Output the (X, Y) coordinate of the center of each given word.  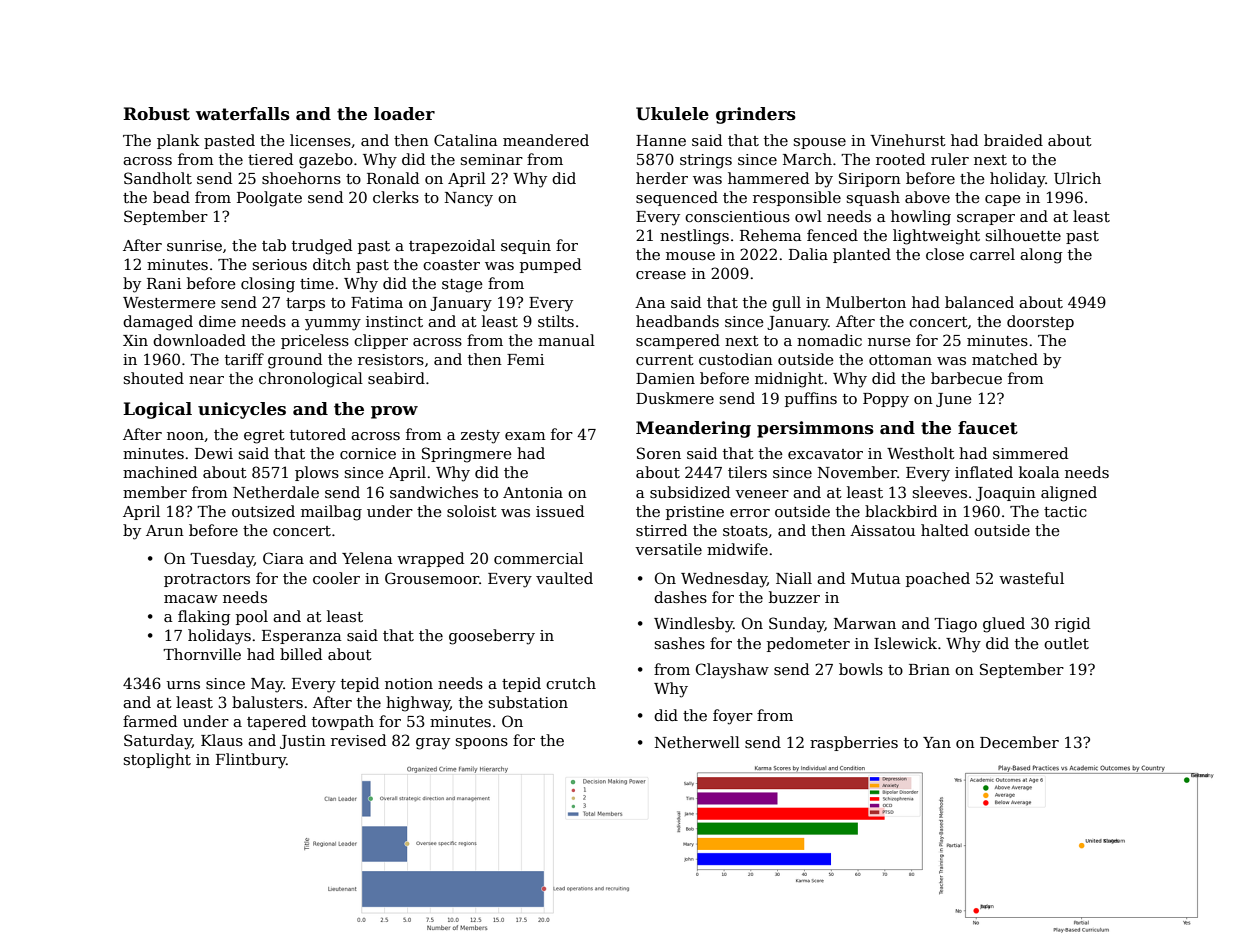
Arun (165, 530)
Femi (525, 359)
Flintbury (251, 761)
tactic (1065, 511)
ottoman (900, 360)
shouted (154, 378)
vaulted (564, 578)
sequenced (677, 198)
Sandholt (158, 178)
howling (921, 218)
